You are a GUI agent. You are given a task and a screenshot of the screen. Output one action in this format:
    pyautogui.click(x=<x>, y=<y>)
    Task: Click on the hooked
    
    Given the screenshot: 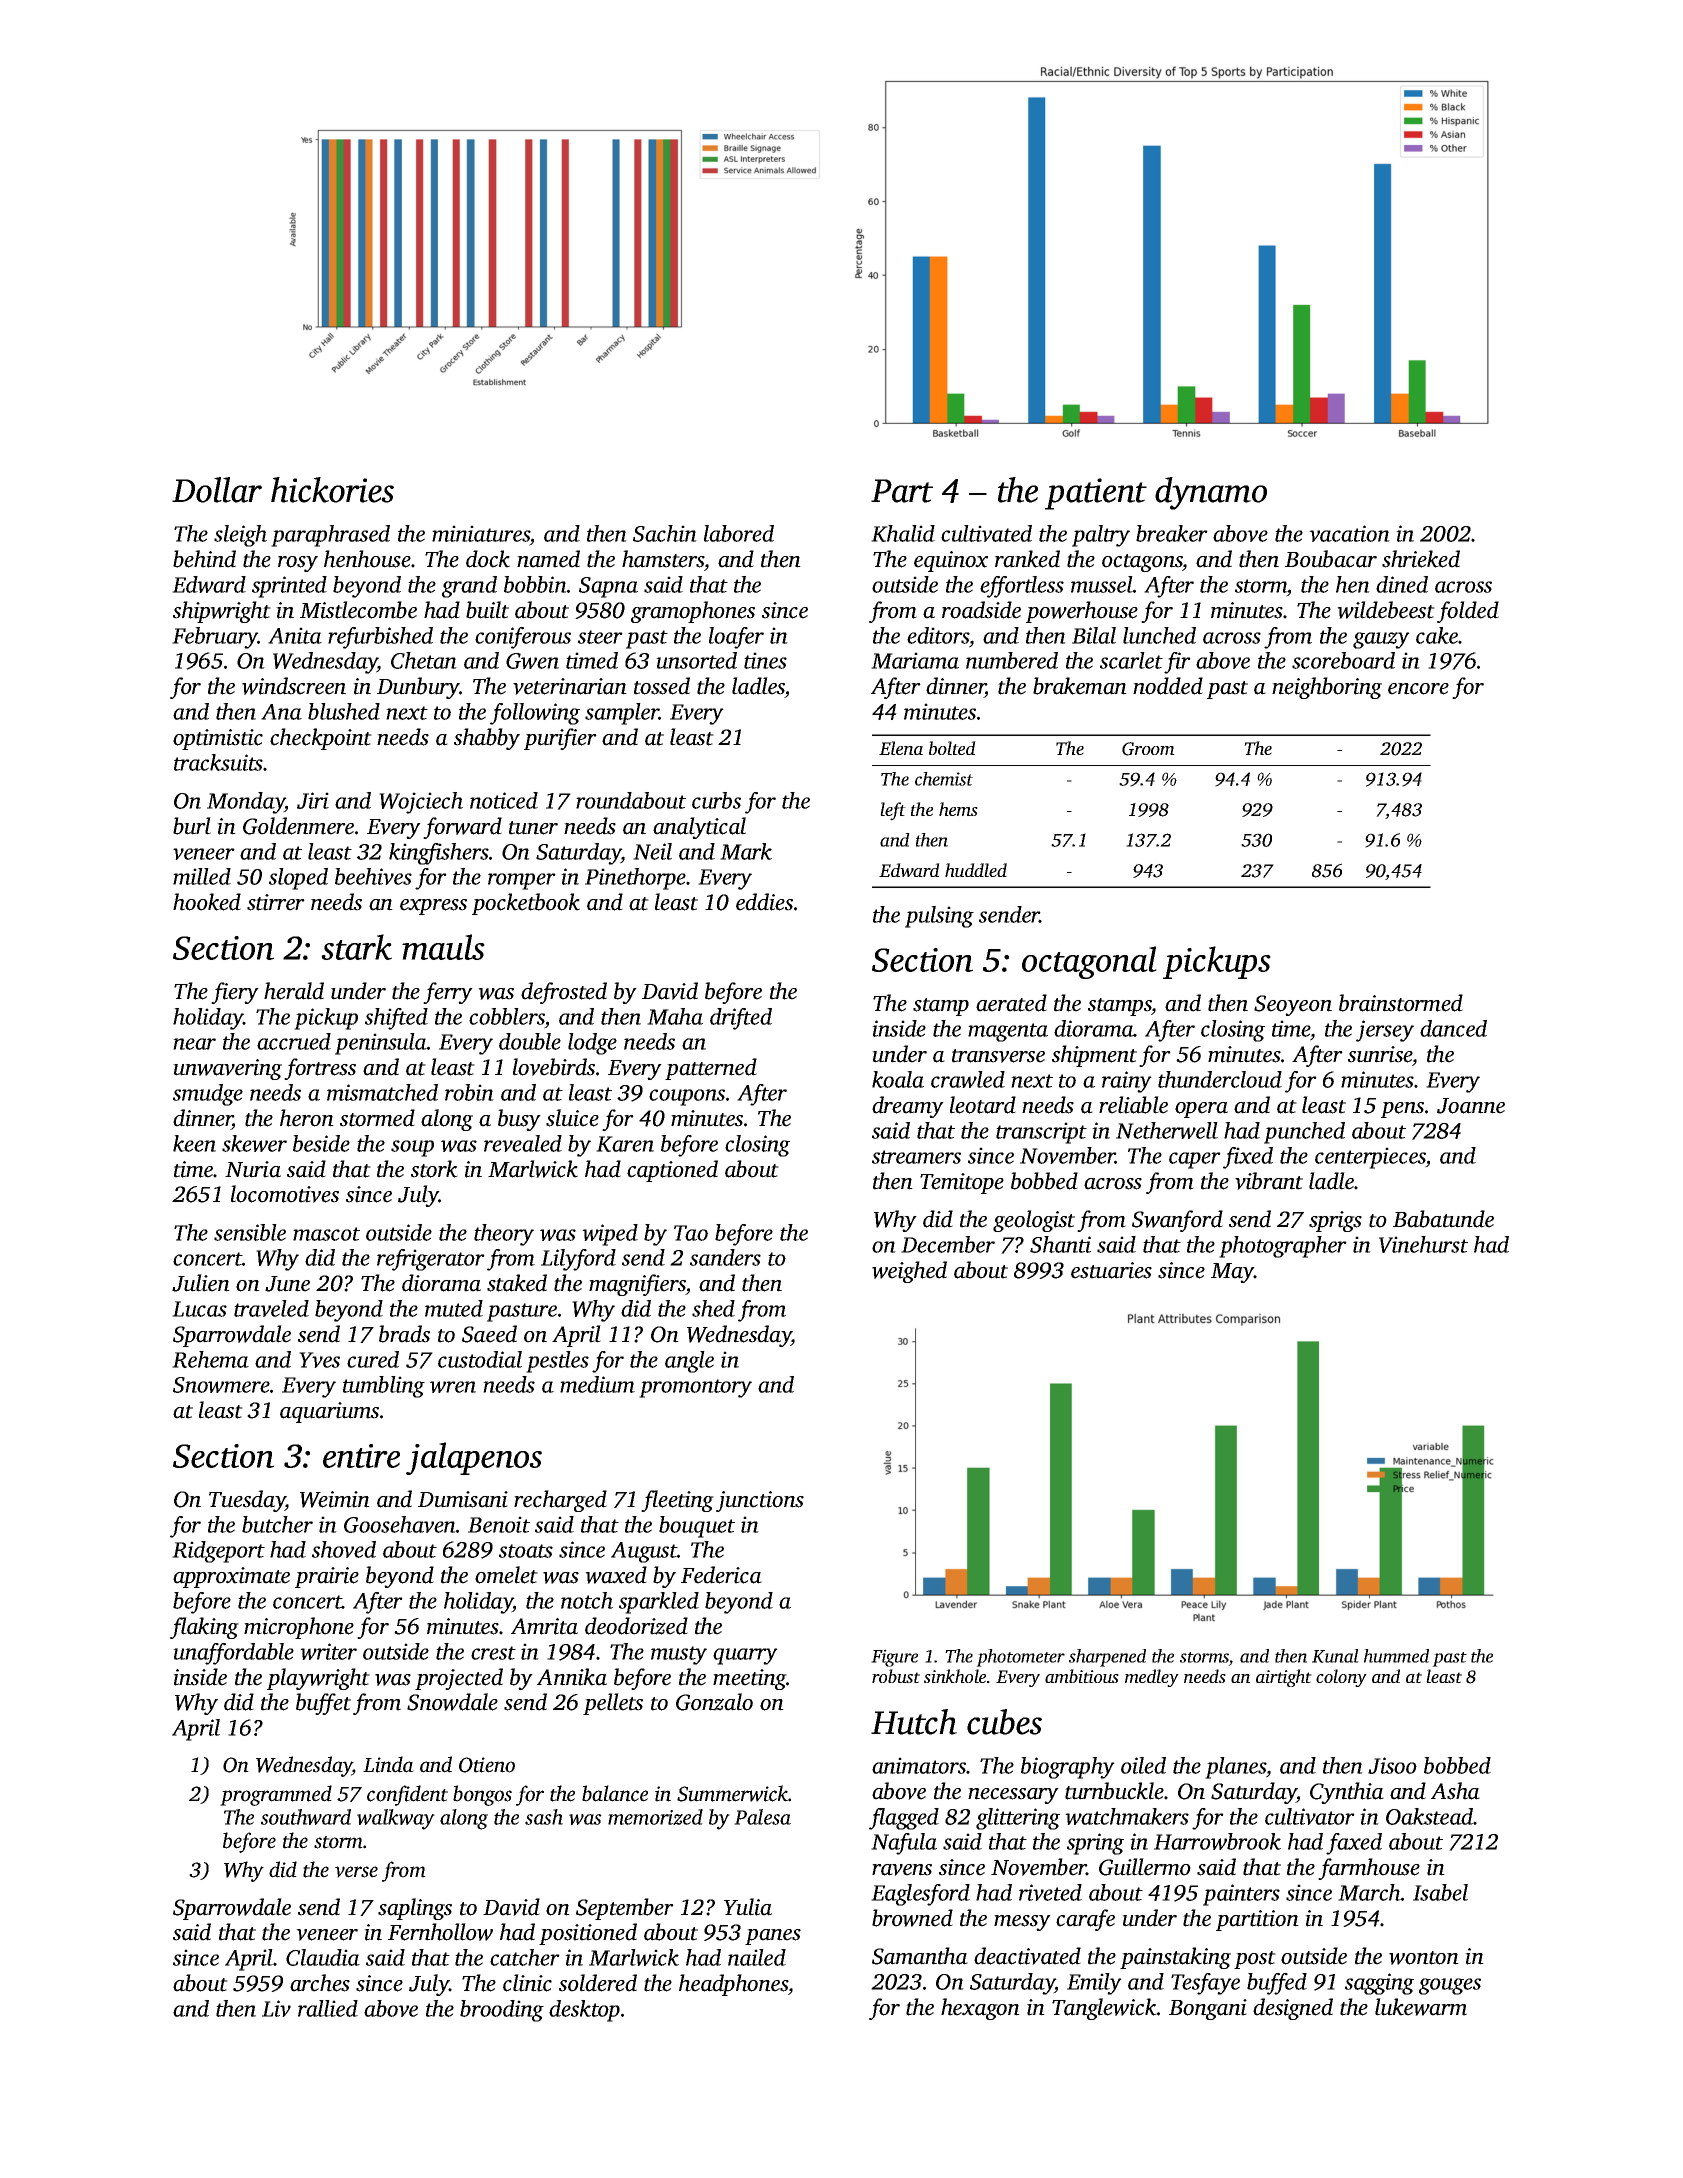 What is the action you would take?
    pyautogui.click(x=207, y=902)
